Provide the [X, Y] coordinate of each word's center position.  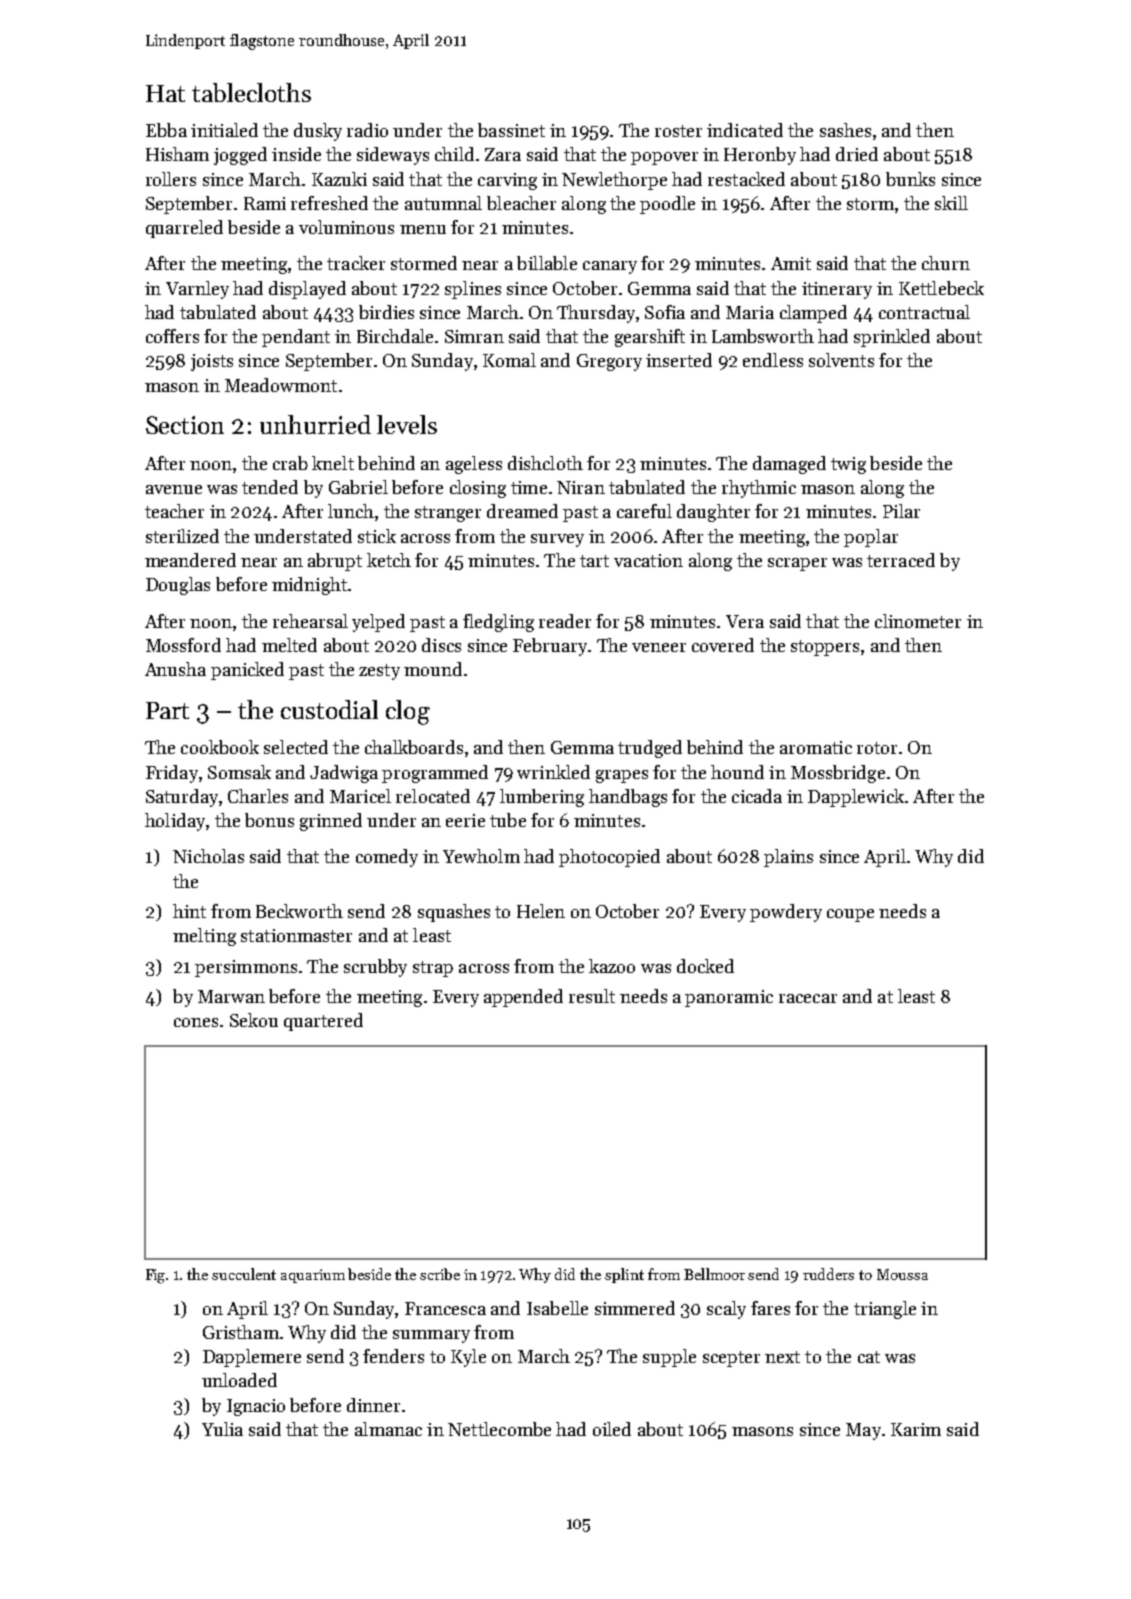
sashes [845, 130]
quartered [323, 1022]
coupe [850, 915]
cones [196, 1022]
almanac [388, 1429]
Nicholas [208, 856]
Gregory [609, 362]
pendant [296, 338]
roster [678, 131]
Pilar [901, 511]
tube [508, 820]
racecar [808, 998]
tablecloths [251, 92]
